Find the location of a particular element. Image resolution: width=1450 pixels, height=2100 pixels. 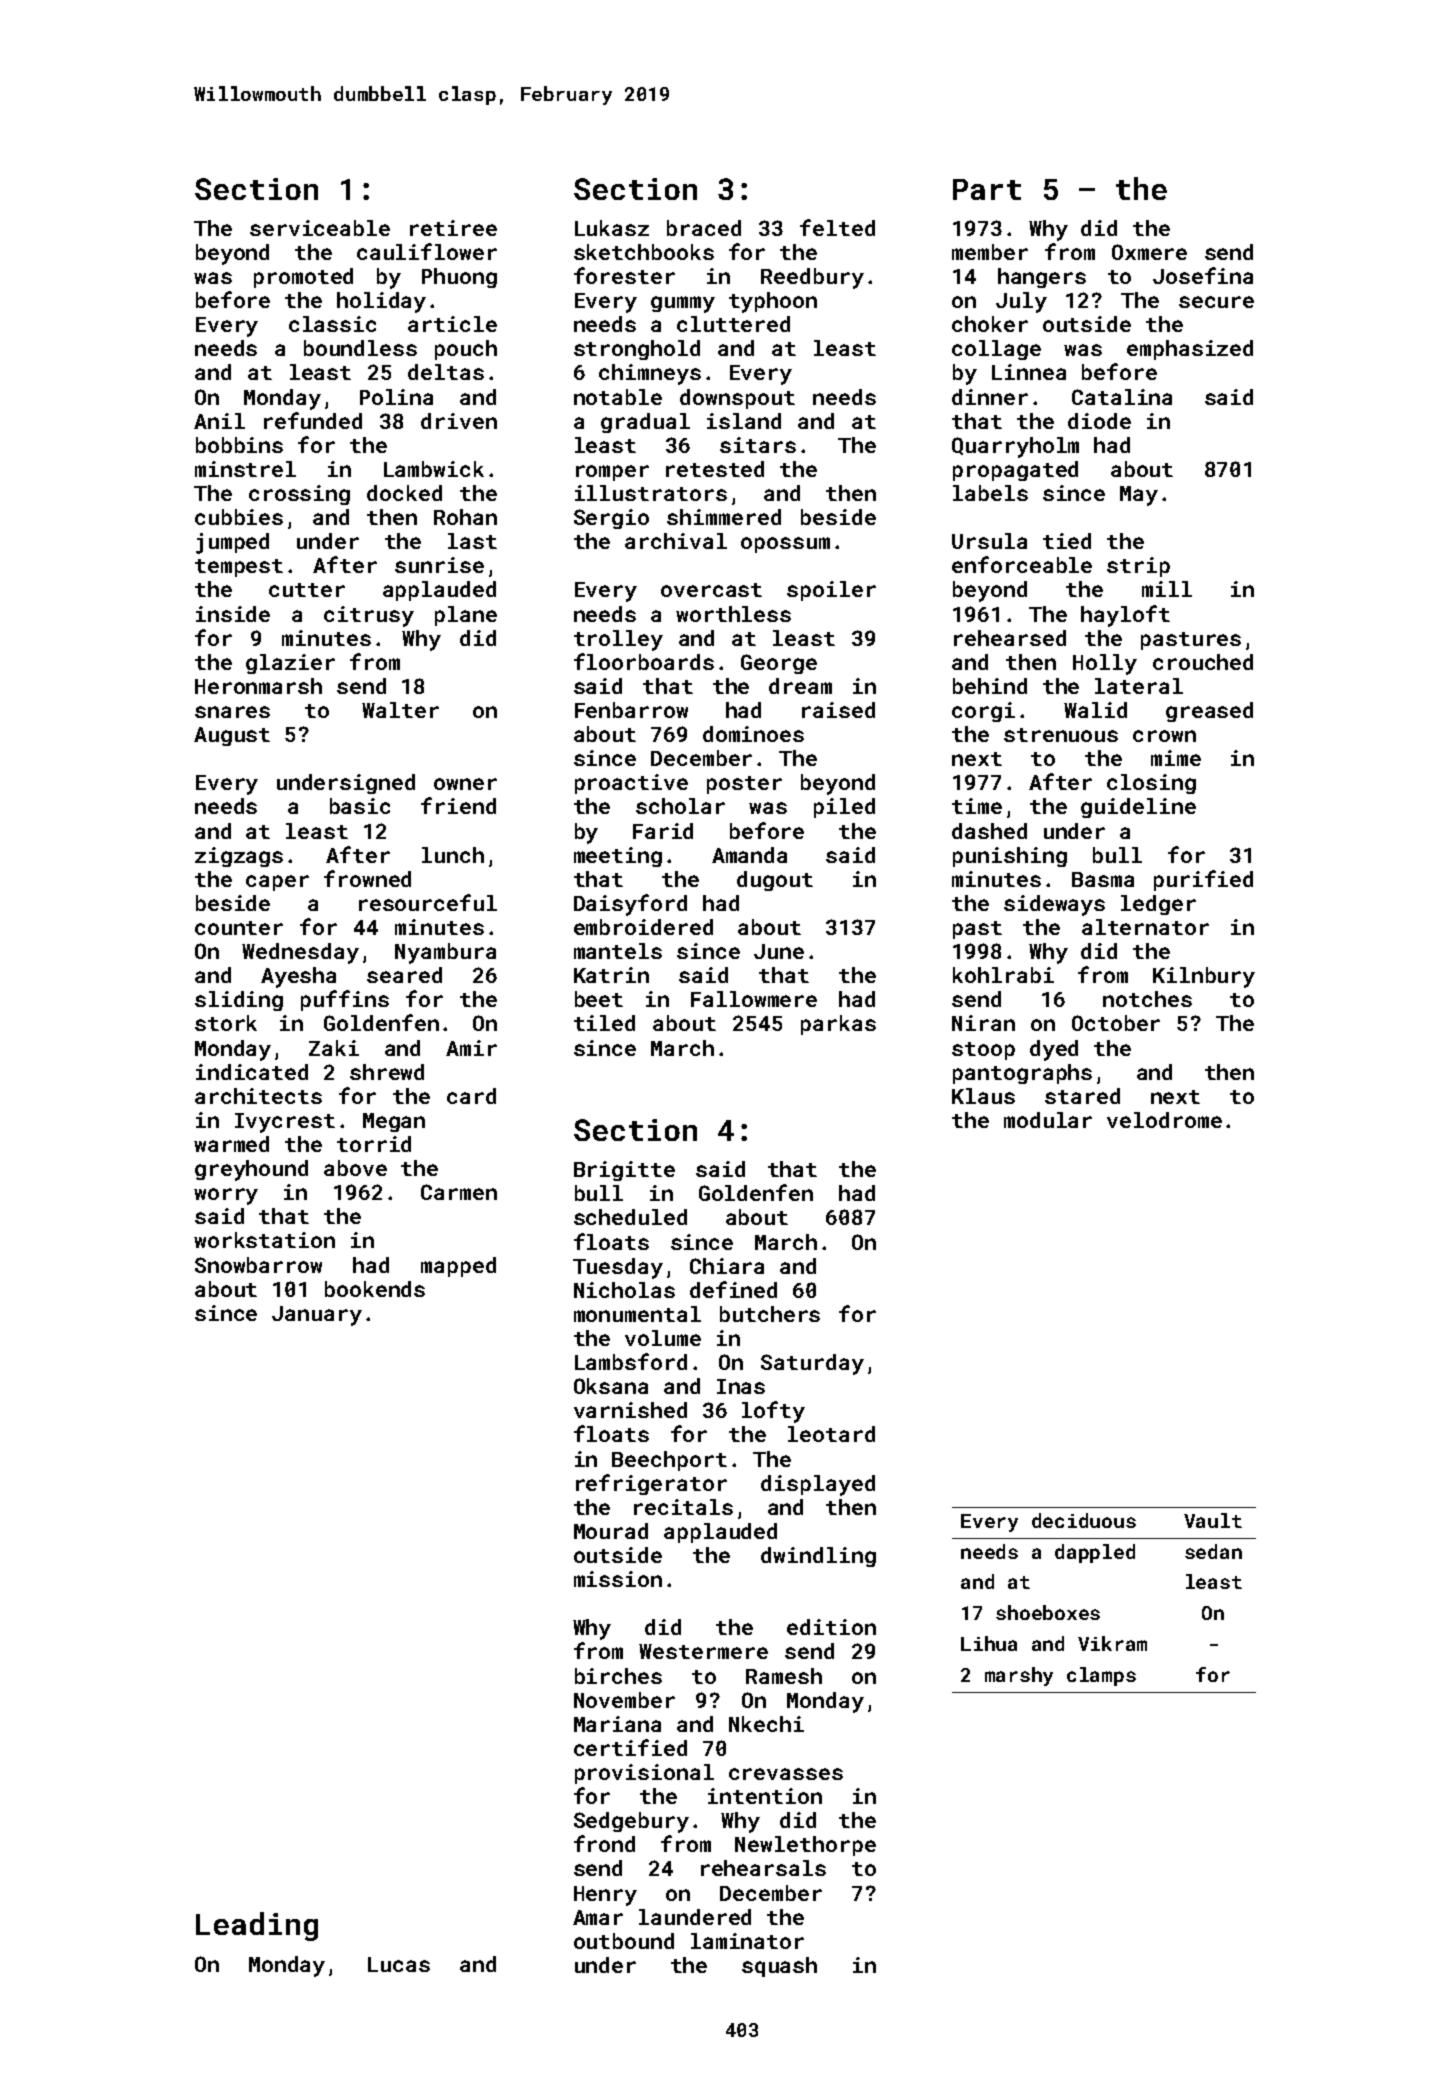

Part is located at coordinates (987, 189).
